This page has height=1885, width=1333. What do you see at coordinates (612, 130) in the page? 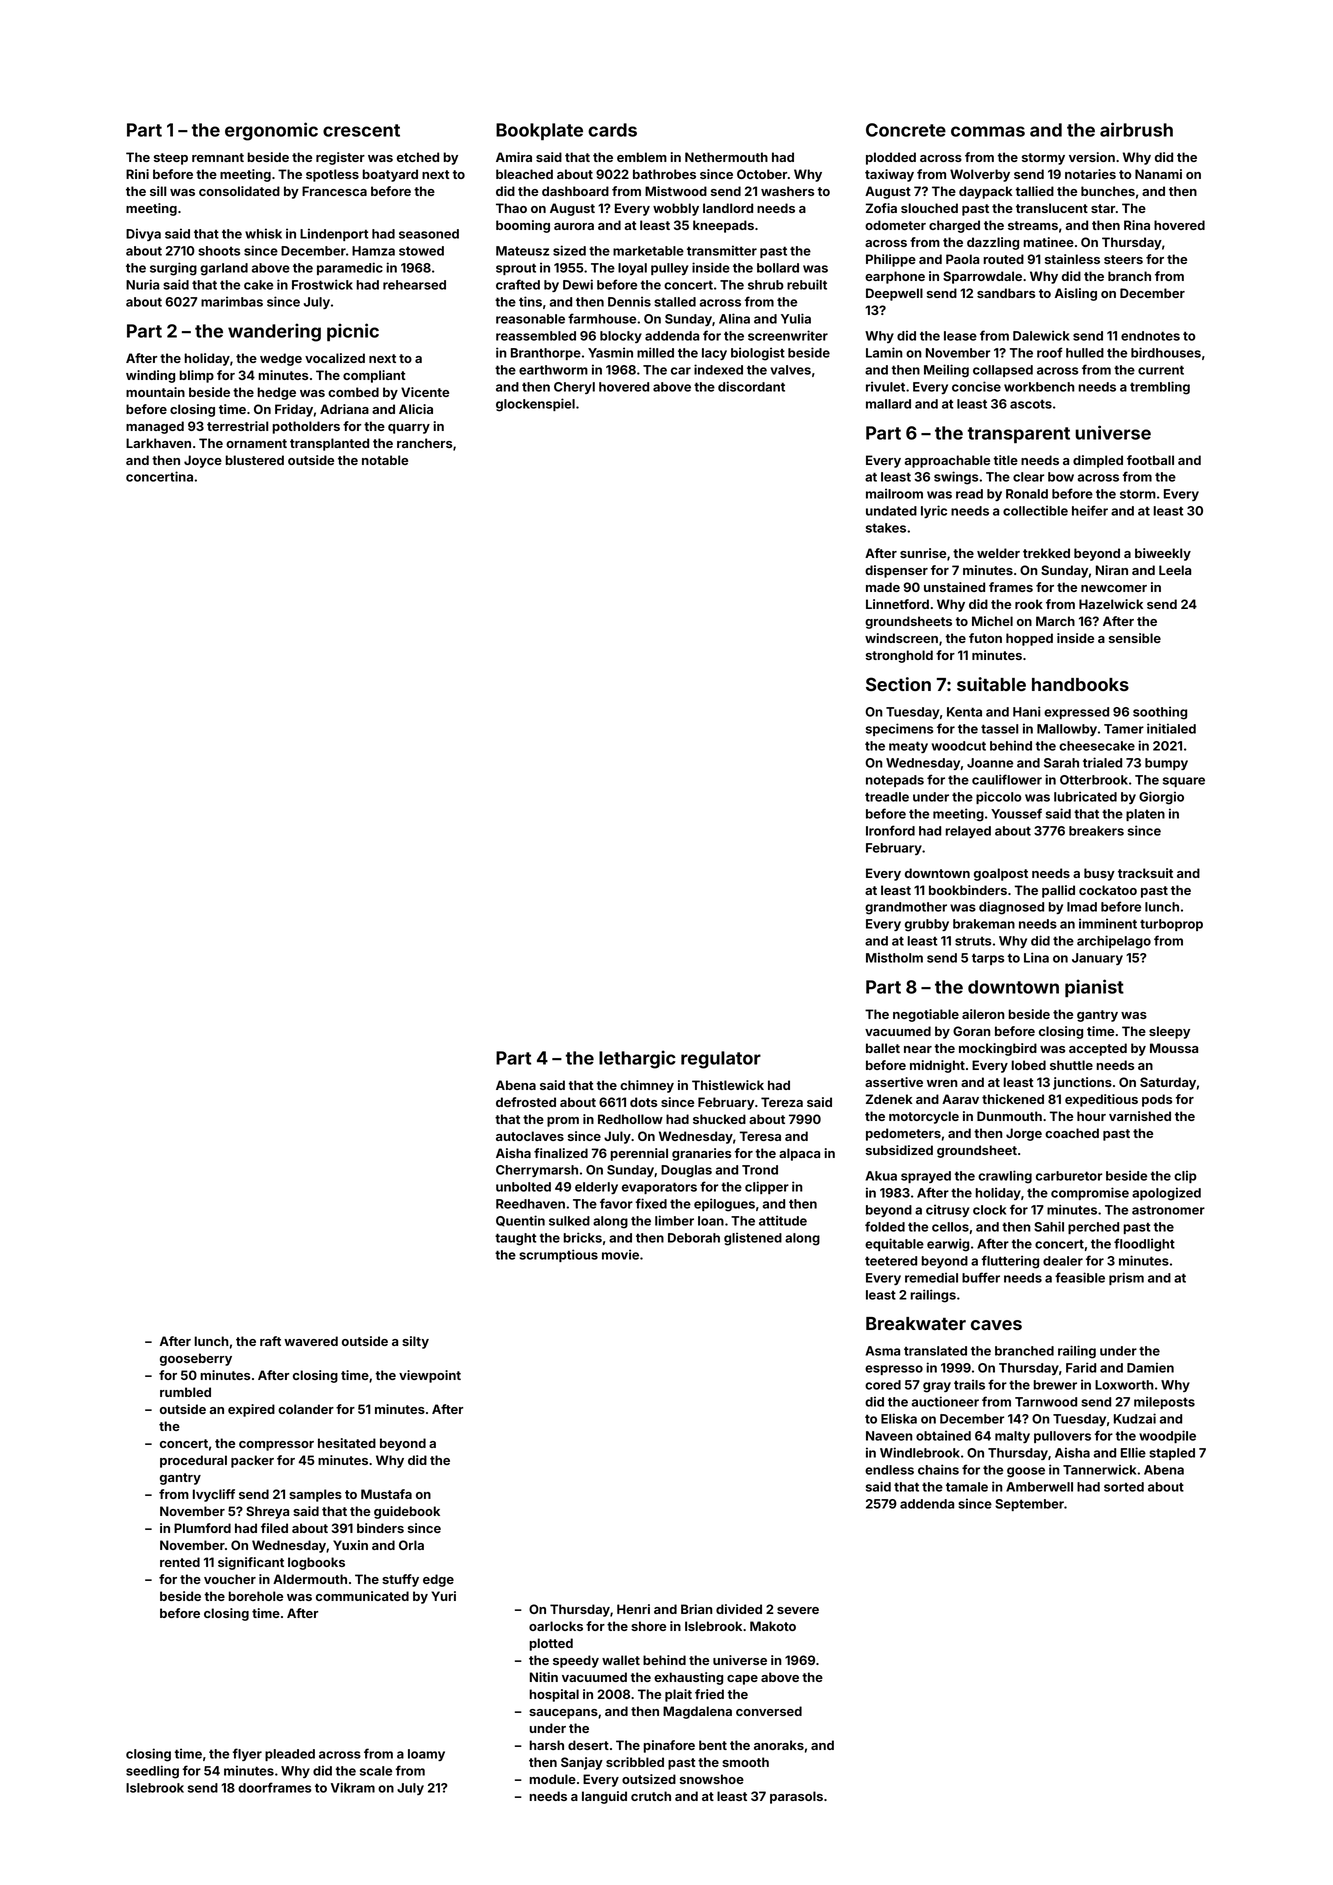
I see `cards` at bounding box center [612, 130].
